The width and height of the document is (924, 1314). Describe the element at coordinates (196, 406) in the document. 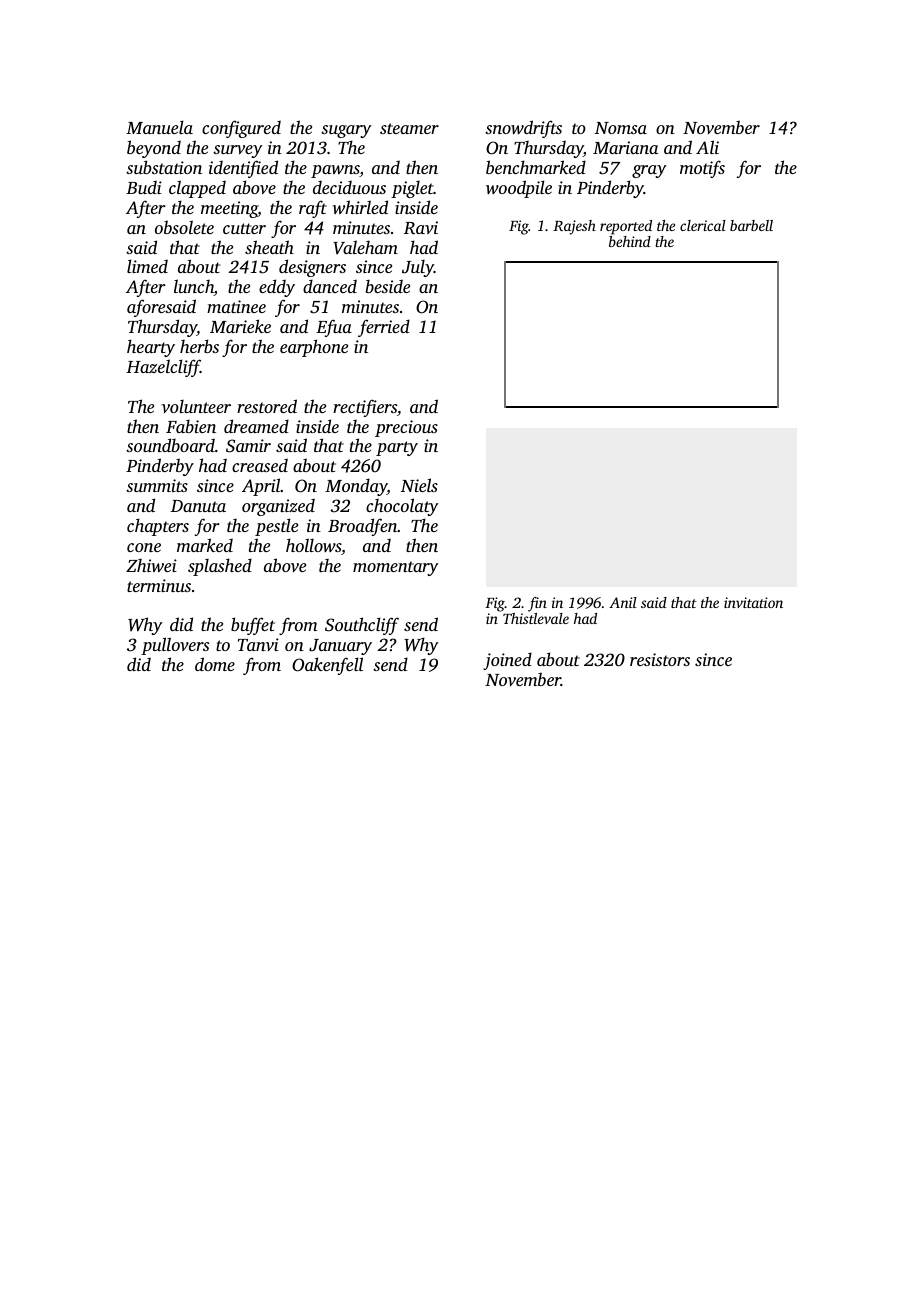

I see `volunteer` at that location.
